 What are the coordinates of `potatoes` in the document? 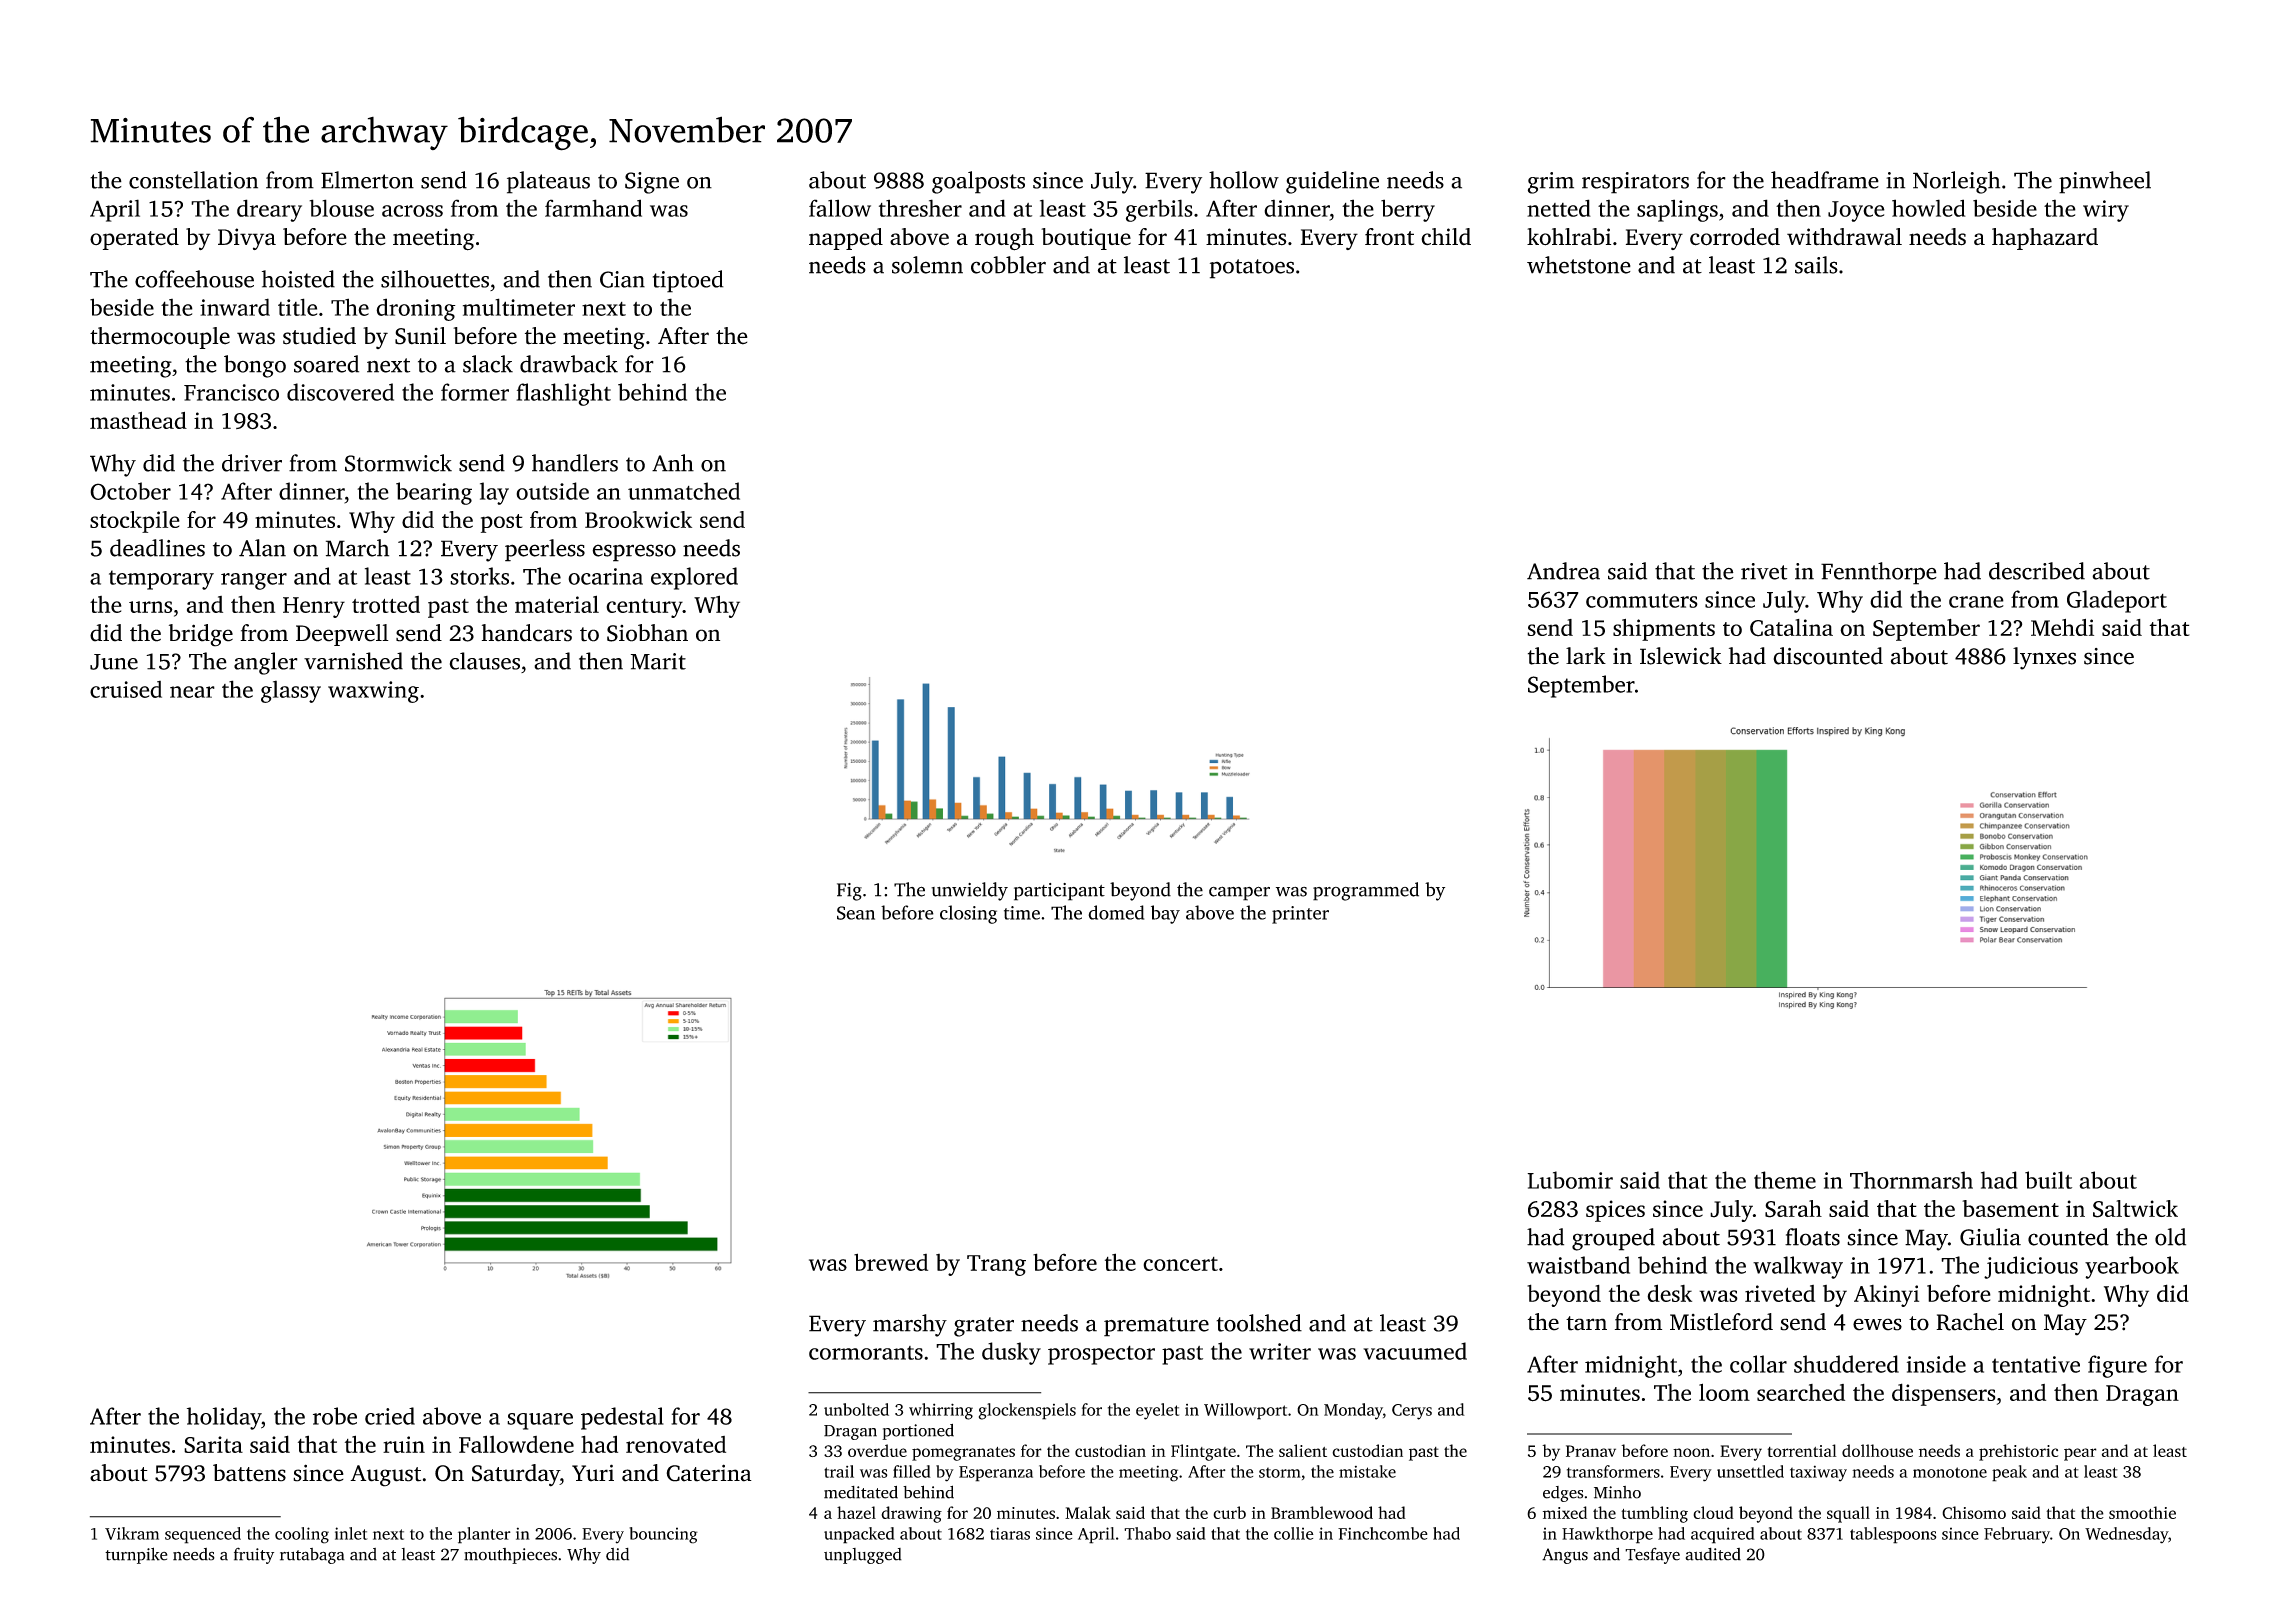 It's located at (1252, 269).
